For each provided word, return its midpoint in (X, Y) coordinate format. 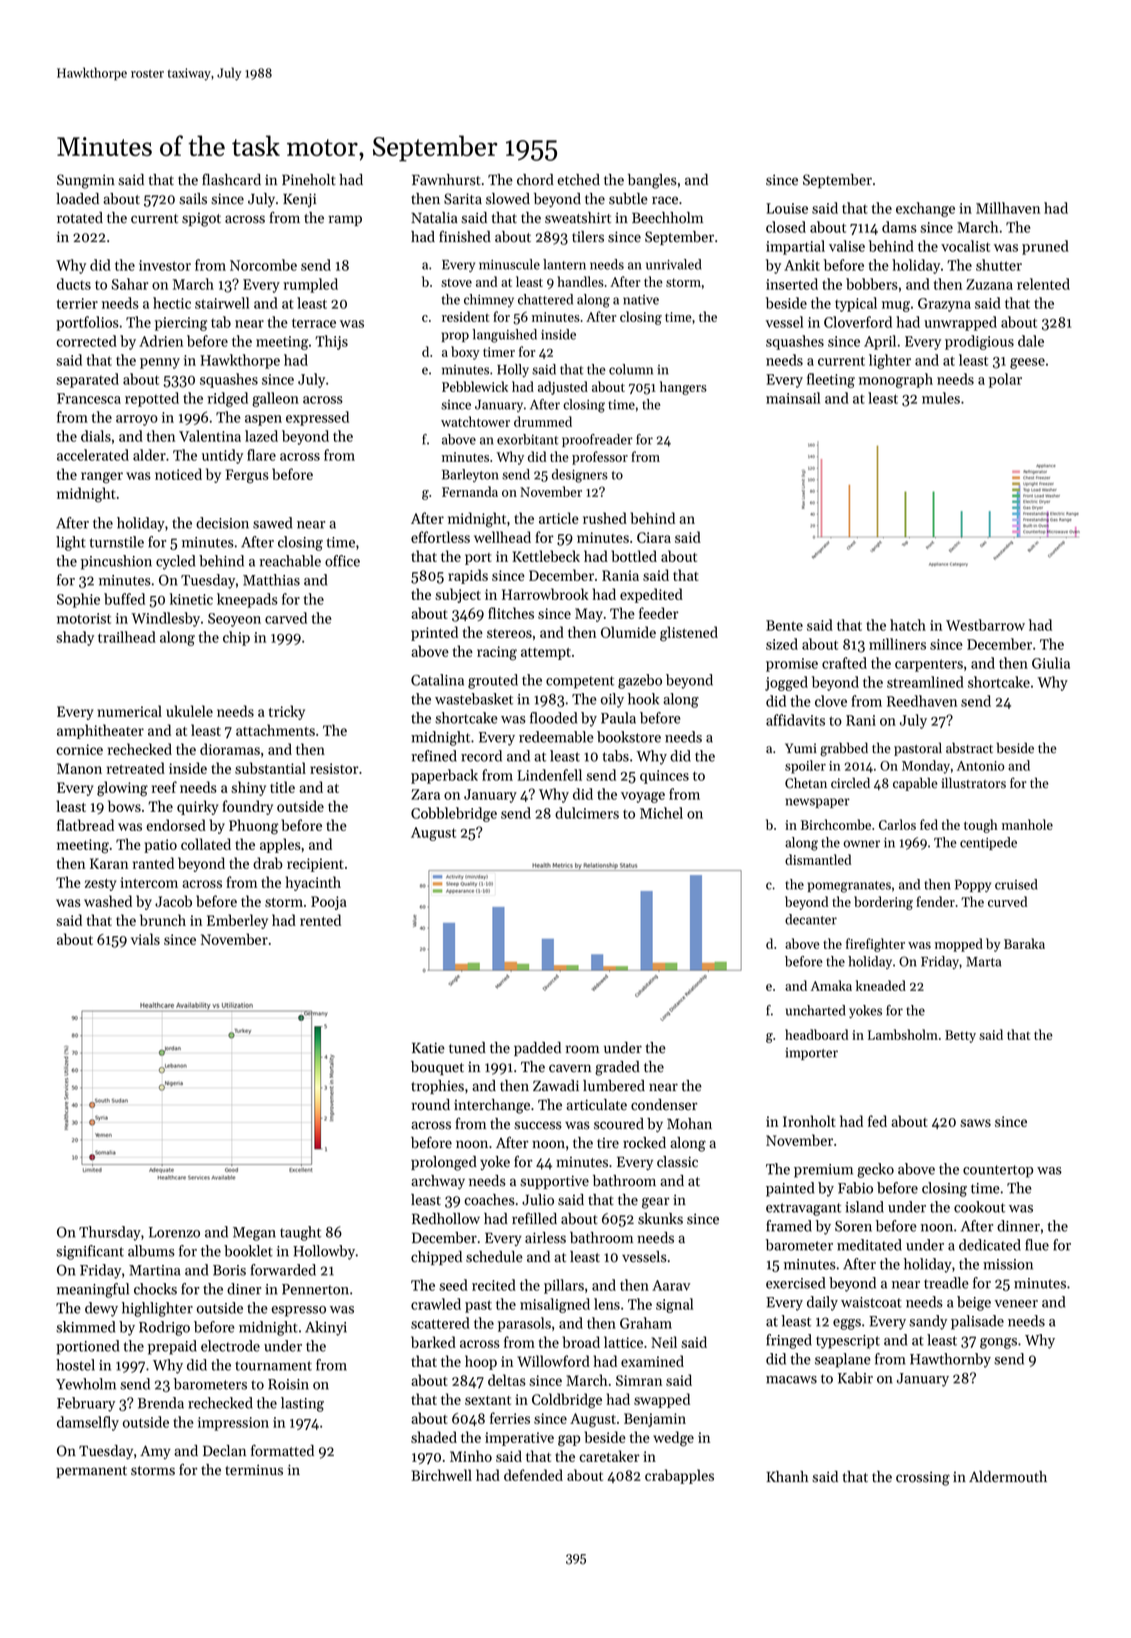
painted (790, 1189)
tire (608, 1143)
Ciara (654, 537)
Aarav (671, 1285)
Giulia (1051, 663)
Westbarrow (985, 625)
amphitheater (100, 731)
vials (145, 939)
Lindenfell (549, 775)
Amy (155, 1452)
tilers (588, 237)
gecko (875, 1170)
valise (847, 246)
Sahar (130, 284)
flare (261, 455)
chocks (155, 1289)
